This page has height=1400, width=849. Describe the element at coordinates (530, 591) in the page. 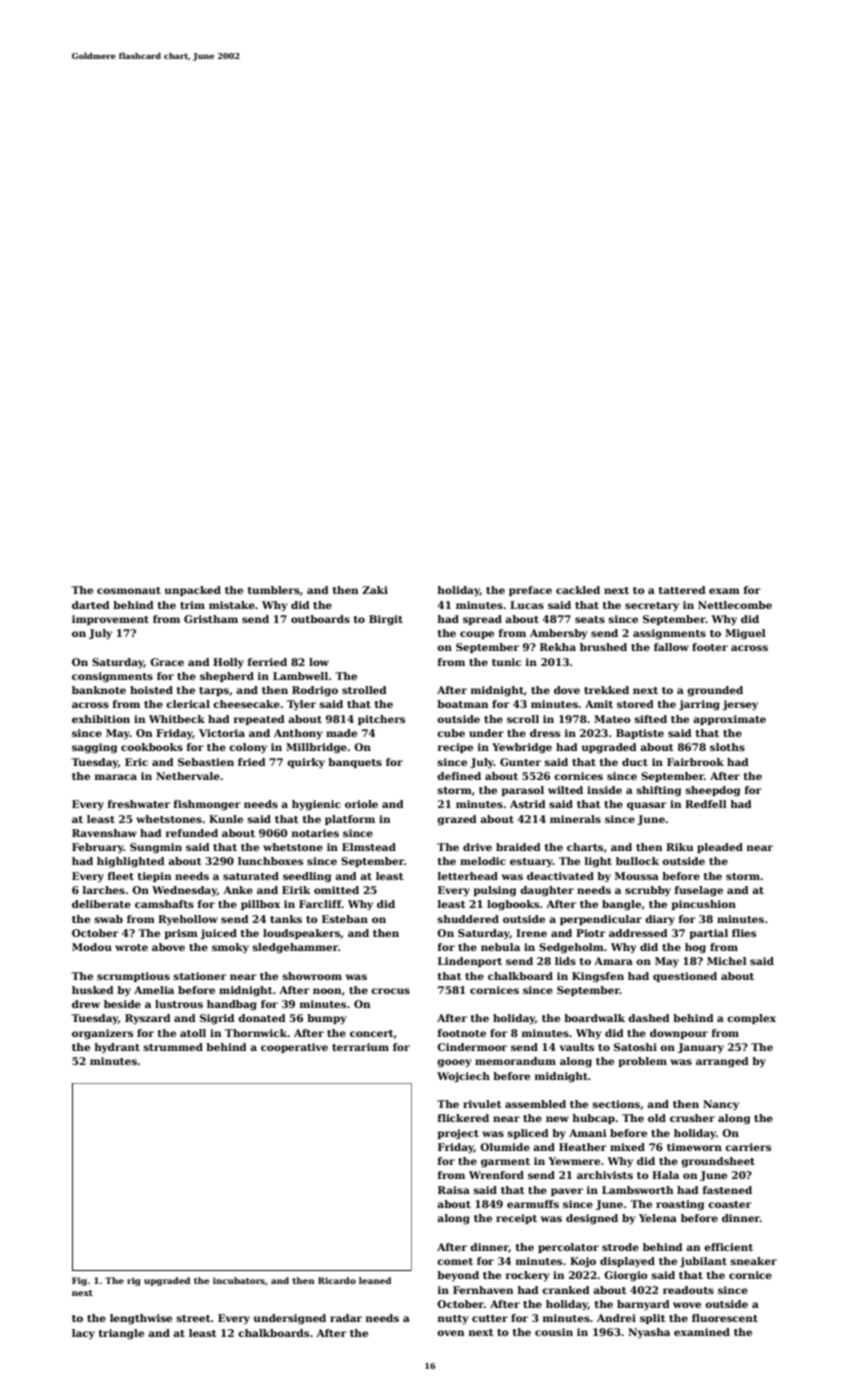

I see `preface` at that location.
